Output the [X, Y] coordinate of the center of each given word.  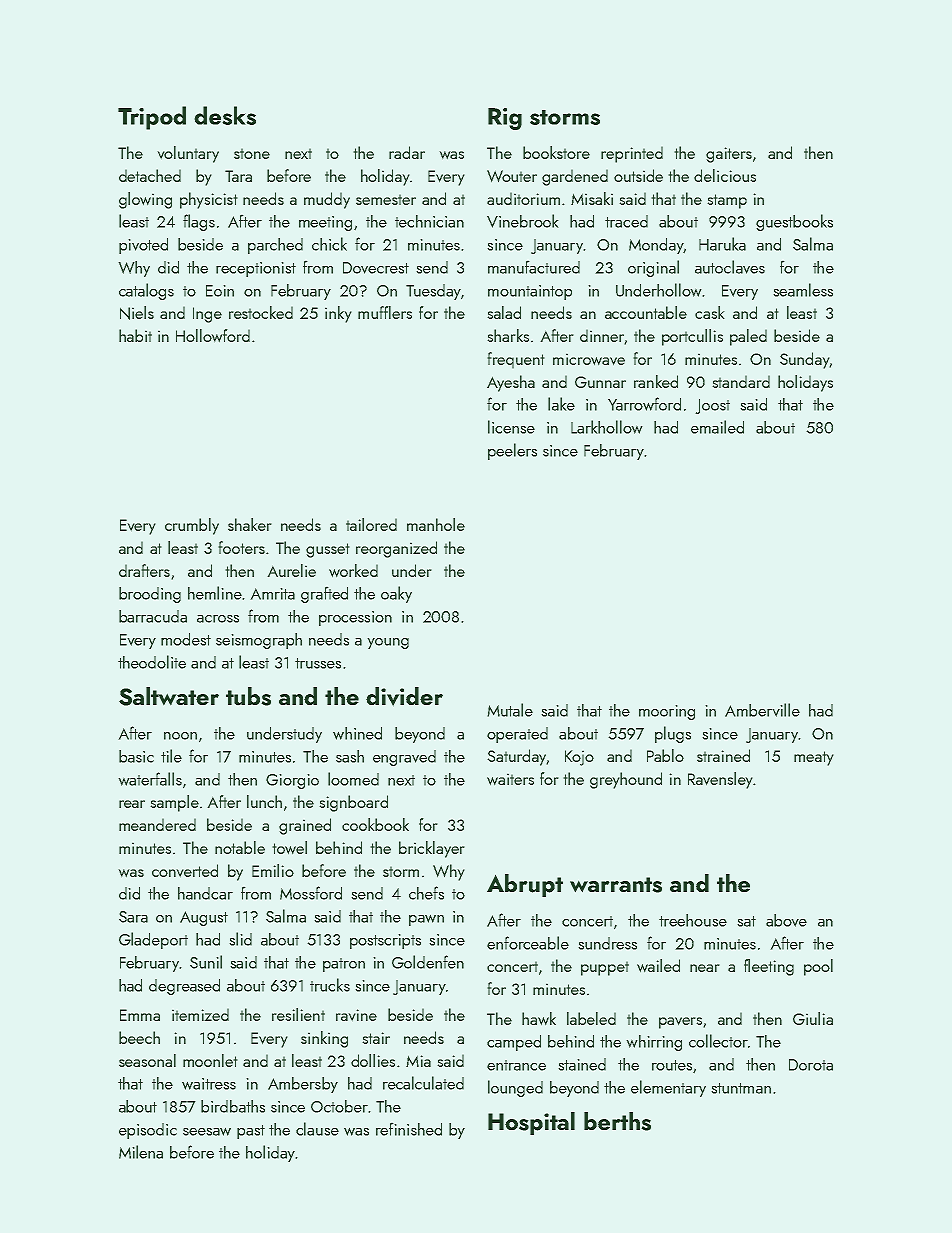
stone [252, 153]
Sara [133, 917]
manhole [436, 524]
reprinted [632, 154]
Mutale [510, 710]
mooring [667, 712]
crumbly [192, 526]
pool [818, 967]
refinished [409, 1129]
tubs [248, 696]
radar [407, 152]
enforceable [528, 943]
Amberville [762, 710]
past [251, 1132]
